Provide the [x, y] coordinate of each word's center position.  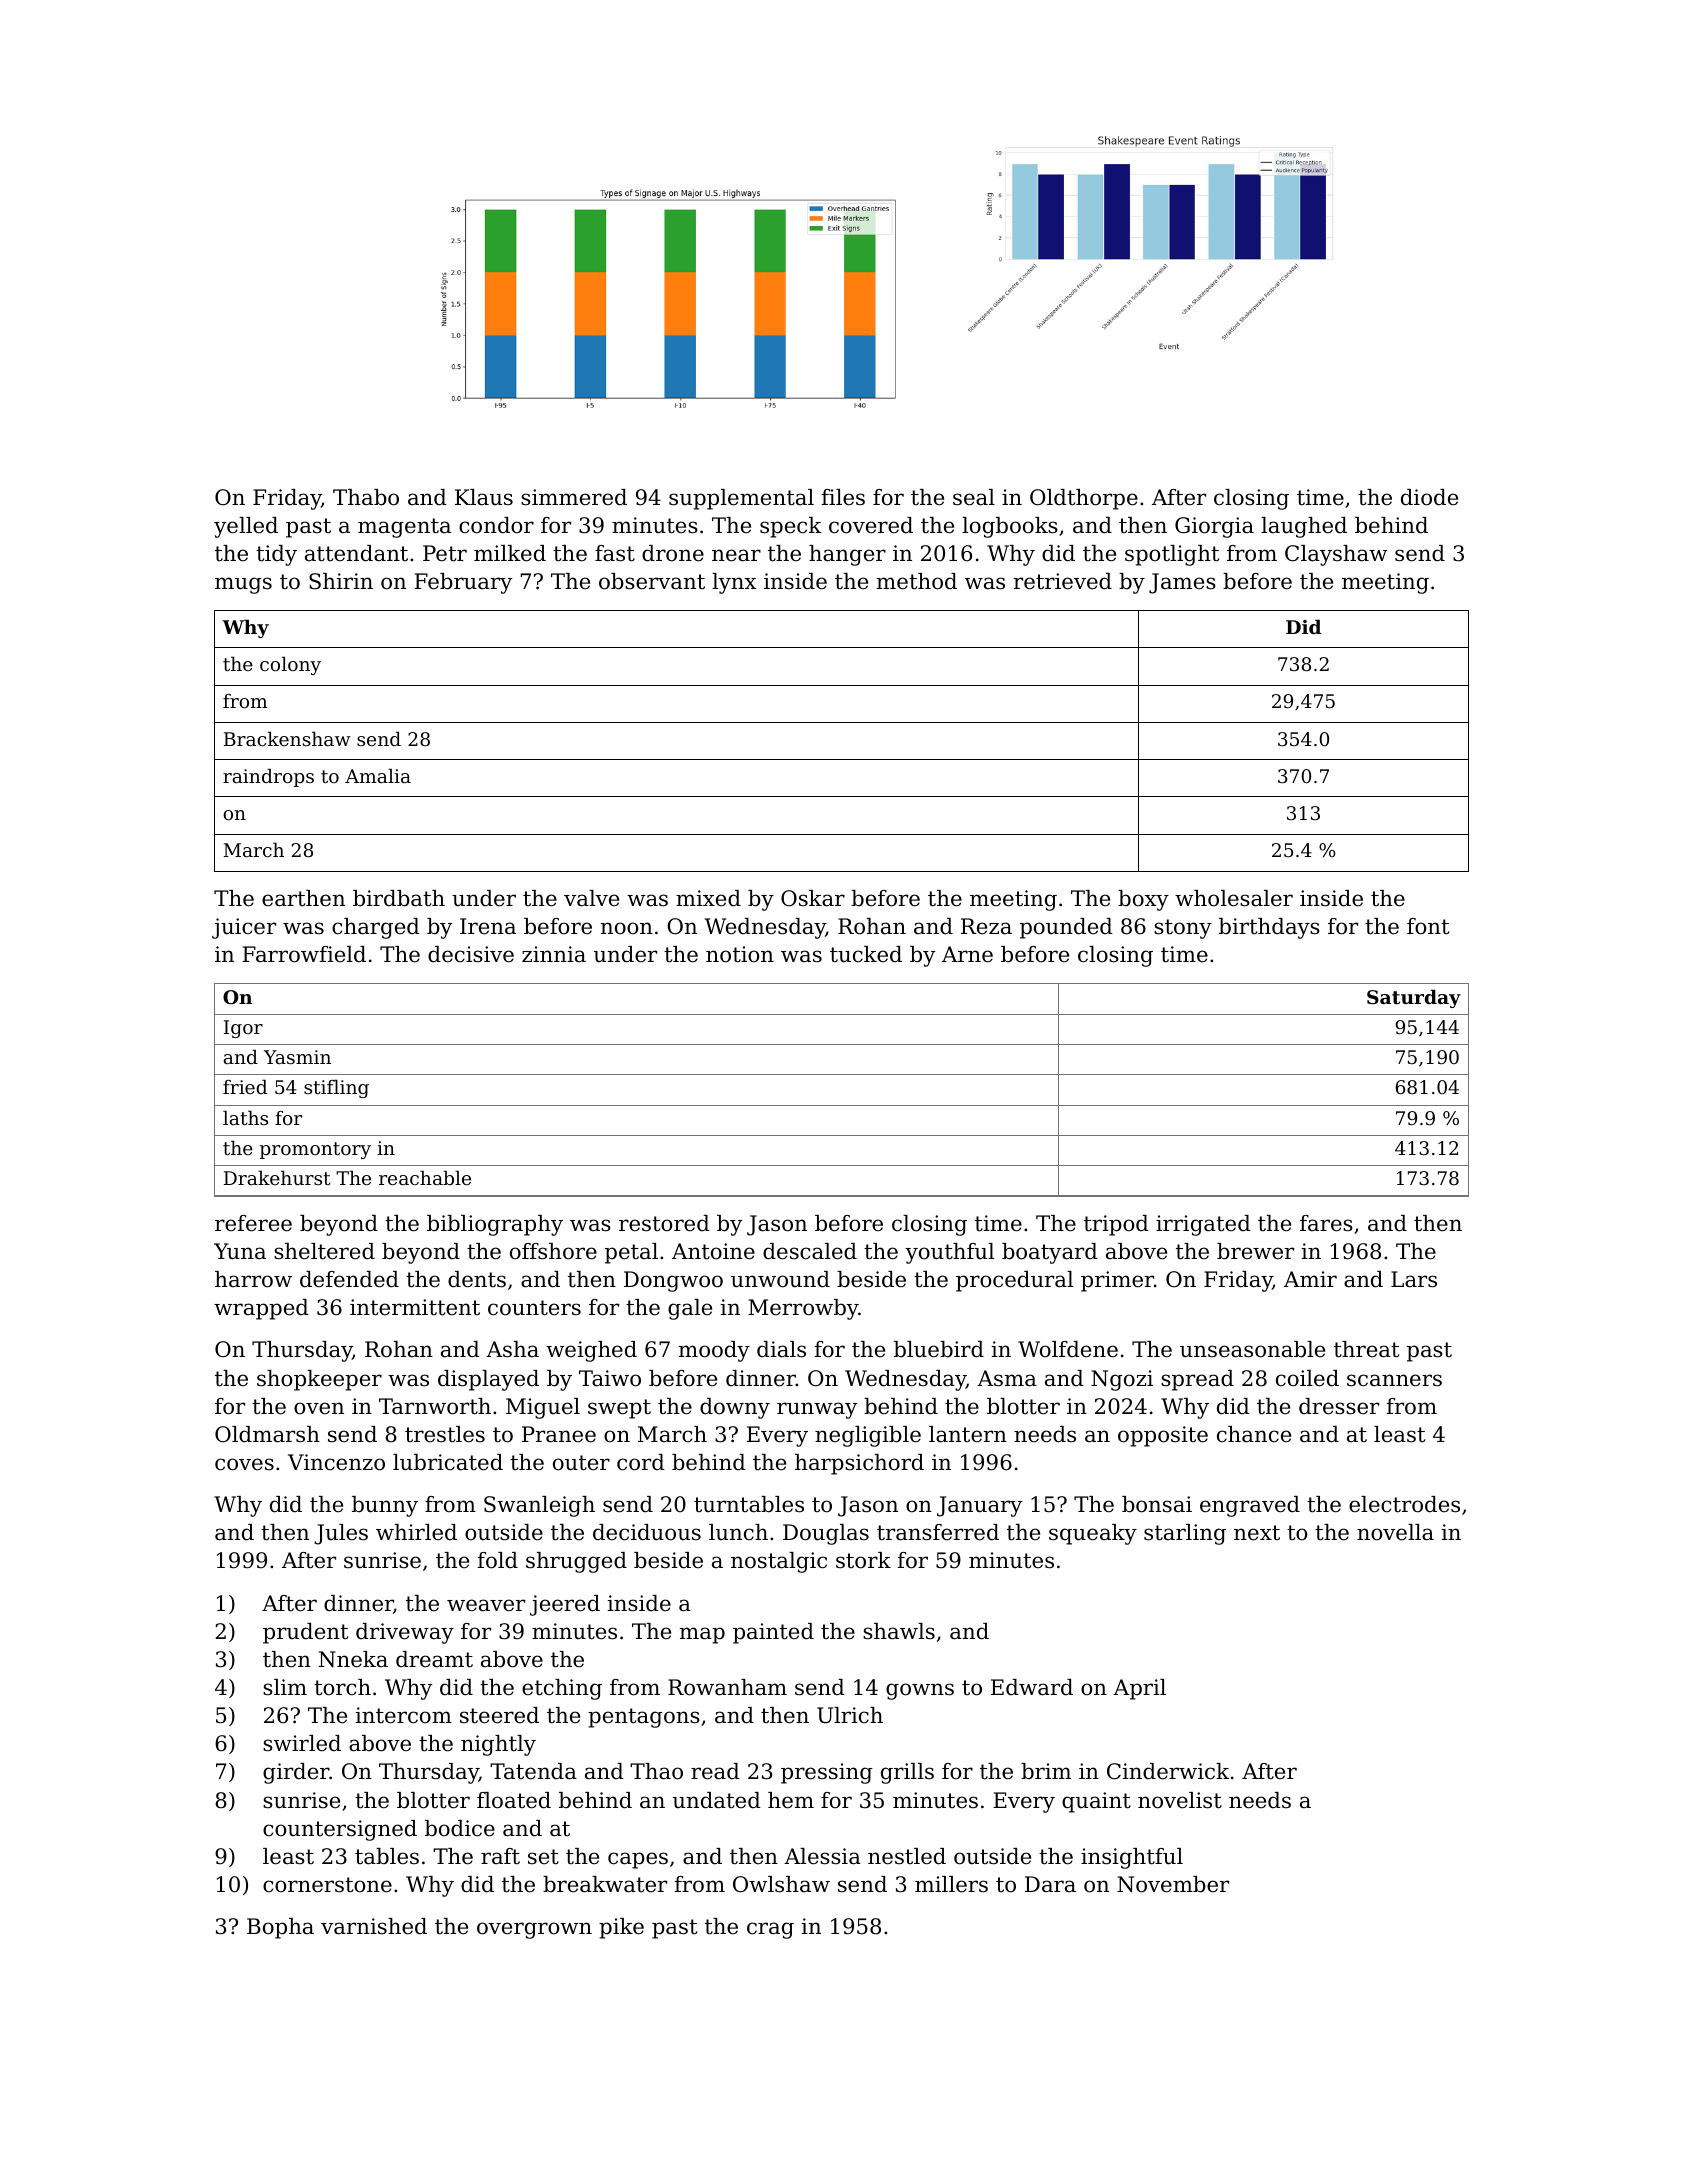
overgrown [534, 1930]
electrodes [1404, 1504]
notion [740, 954]
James [1182, 583]
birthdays [1269, 928]
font [1428, 926]
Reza [986, 926]
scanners [1394, 1380]
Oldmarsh [267, 1434]
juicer [244, 928]
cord [641, 1462]
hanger [847, 555]
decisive [471, 954]
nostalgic [779, 1562]
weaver [486, 1605]
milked [510, 553]
